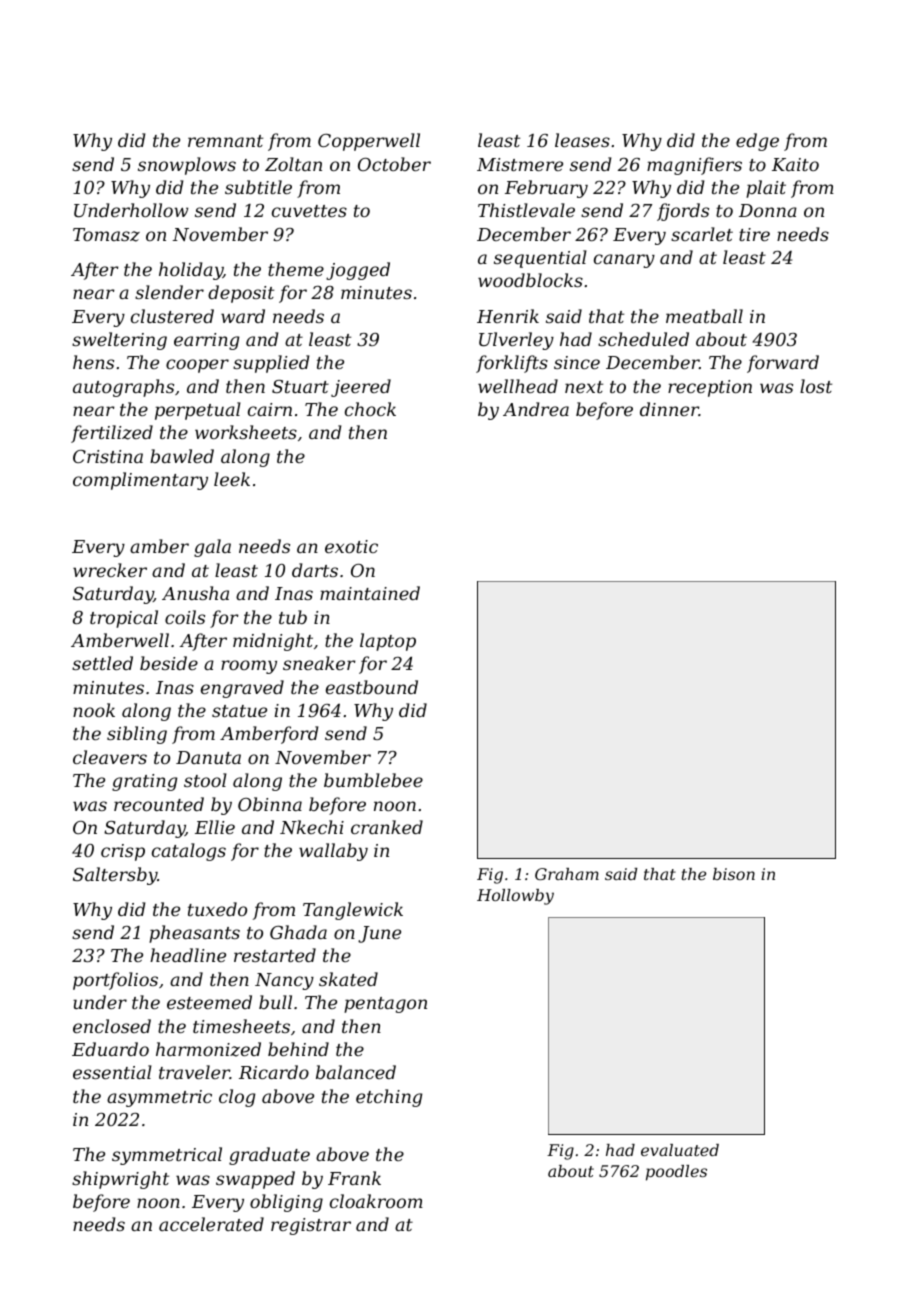 This document has height=1316, width=908. Describe the element at coordinates (370, 593) in the document. I see `maintained` at that location.
